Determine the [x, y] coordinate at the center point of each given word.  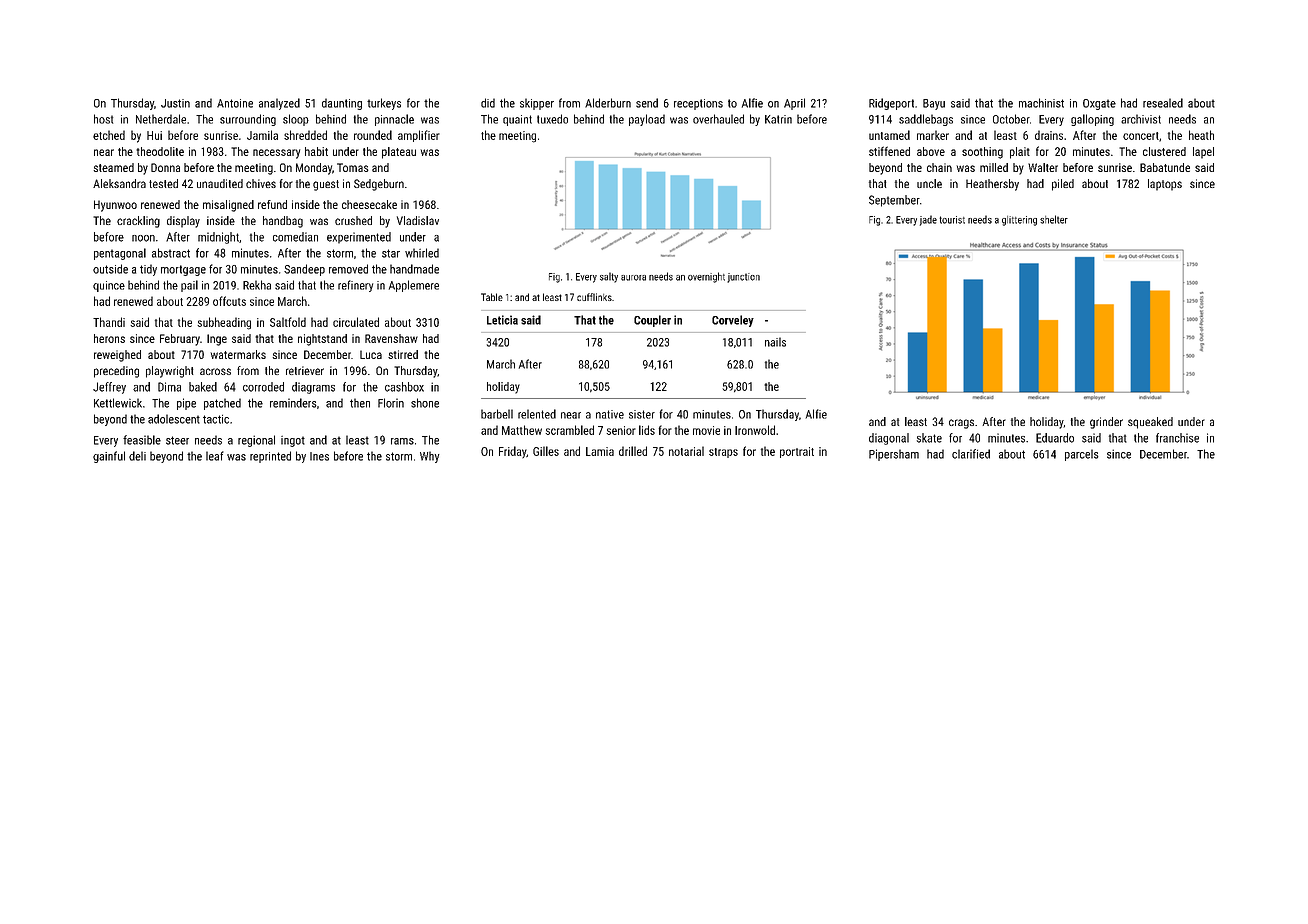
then [360, 403]
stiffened [889, 151]
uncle [929, 183]
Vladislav [418, 220]
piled [1063, 185]
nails [775, 342]
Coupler [652, 321]
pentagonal [120, 254]
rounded [373, 135]
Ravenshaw [391, 338]
